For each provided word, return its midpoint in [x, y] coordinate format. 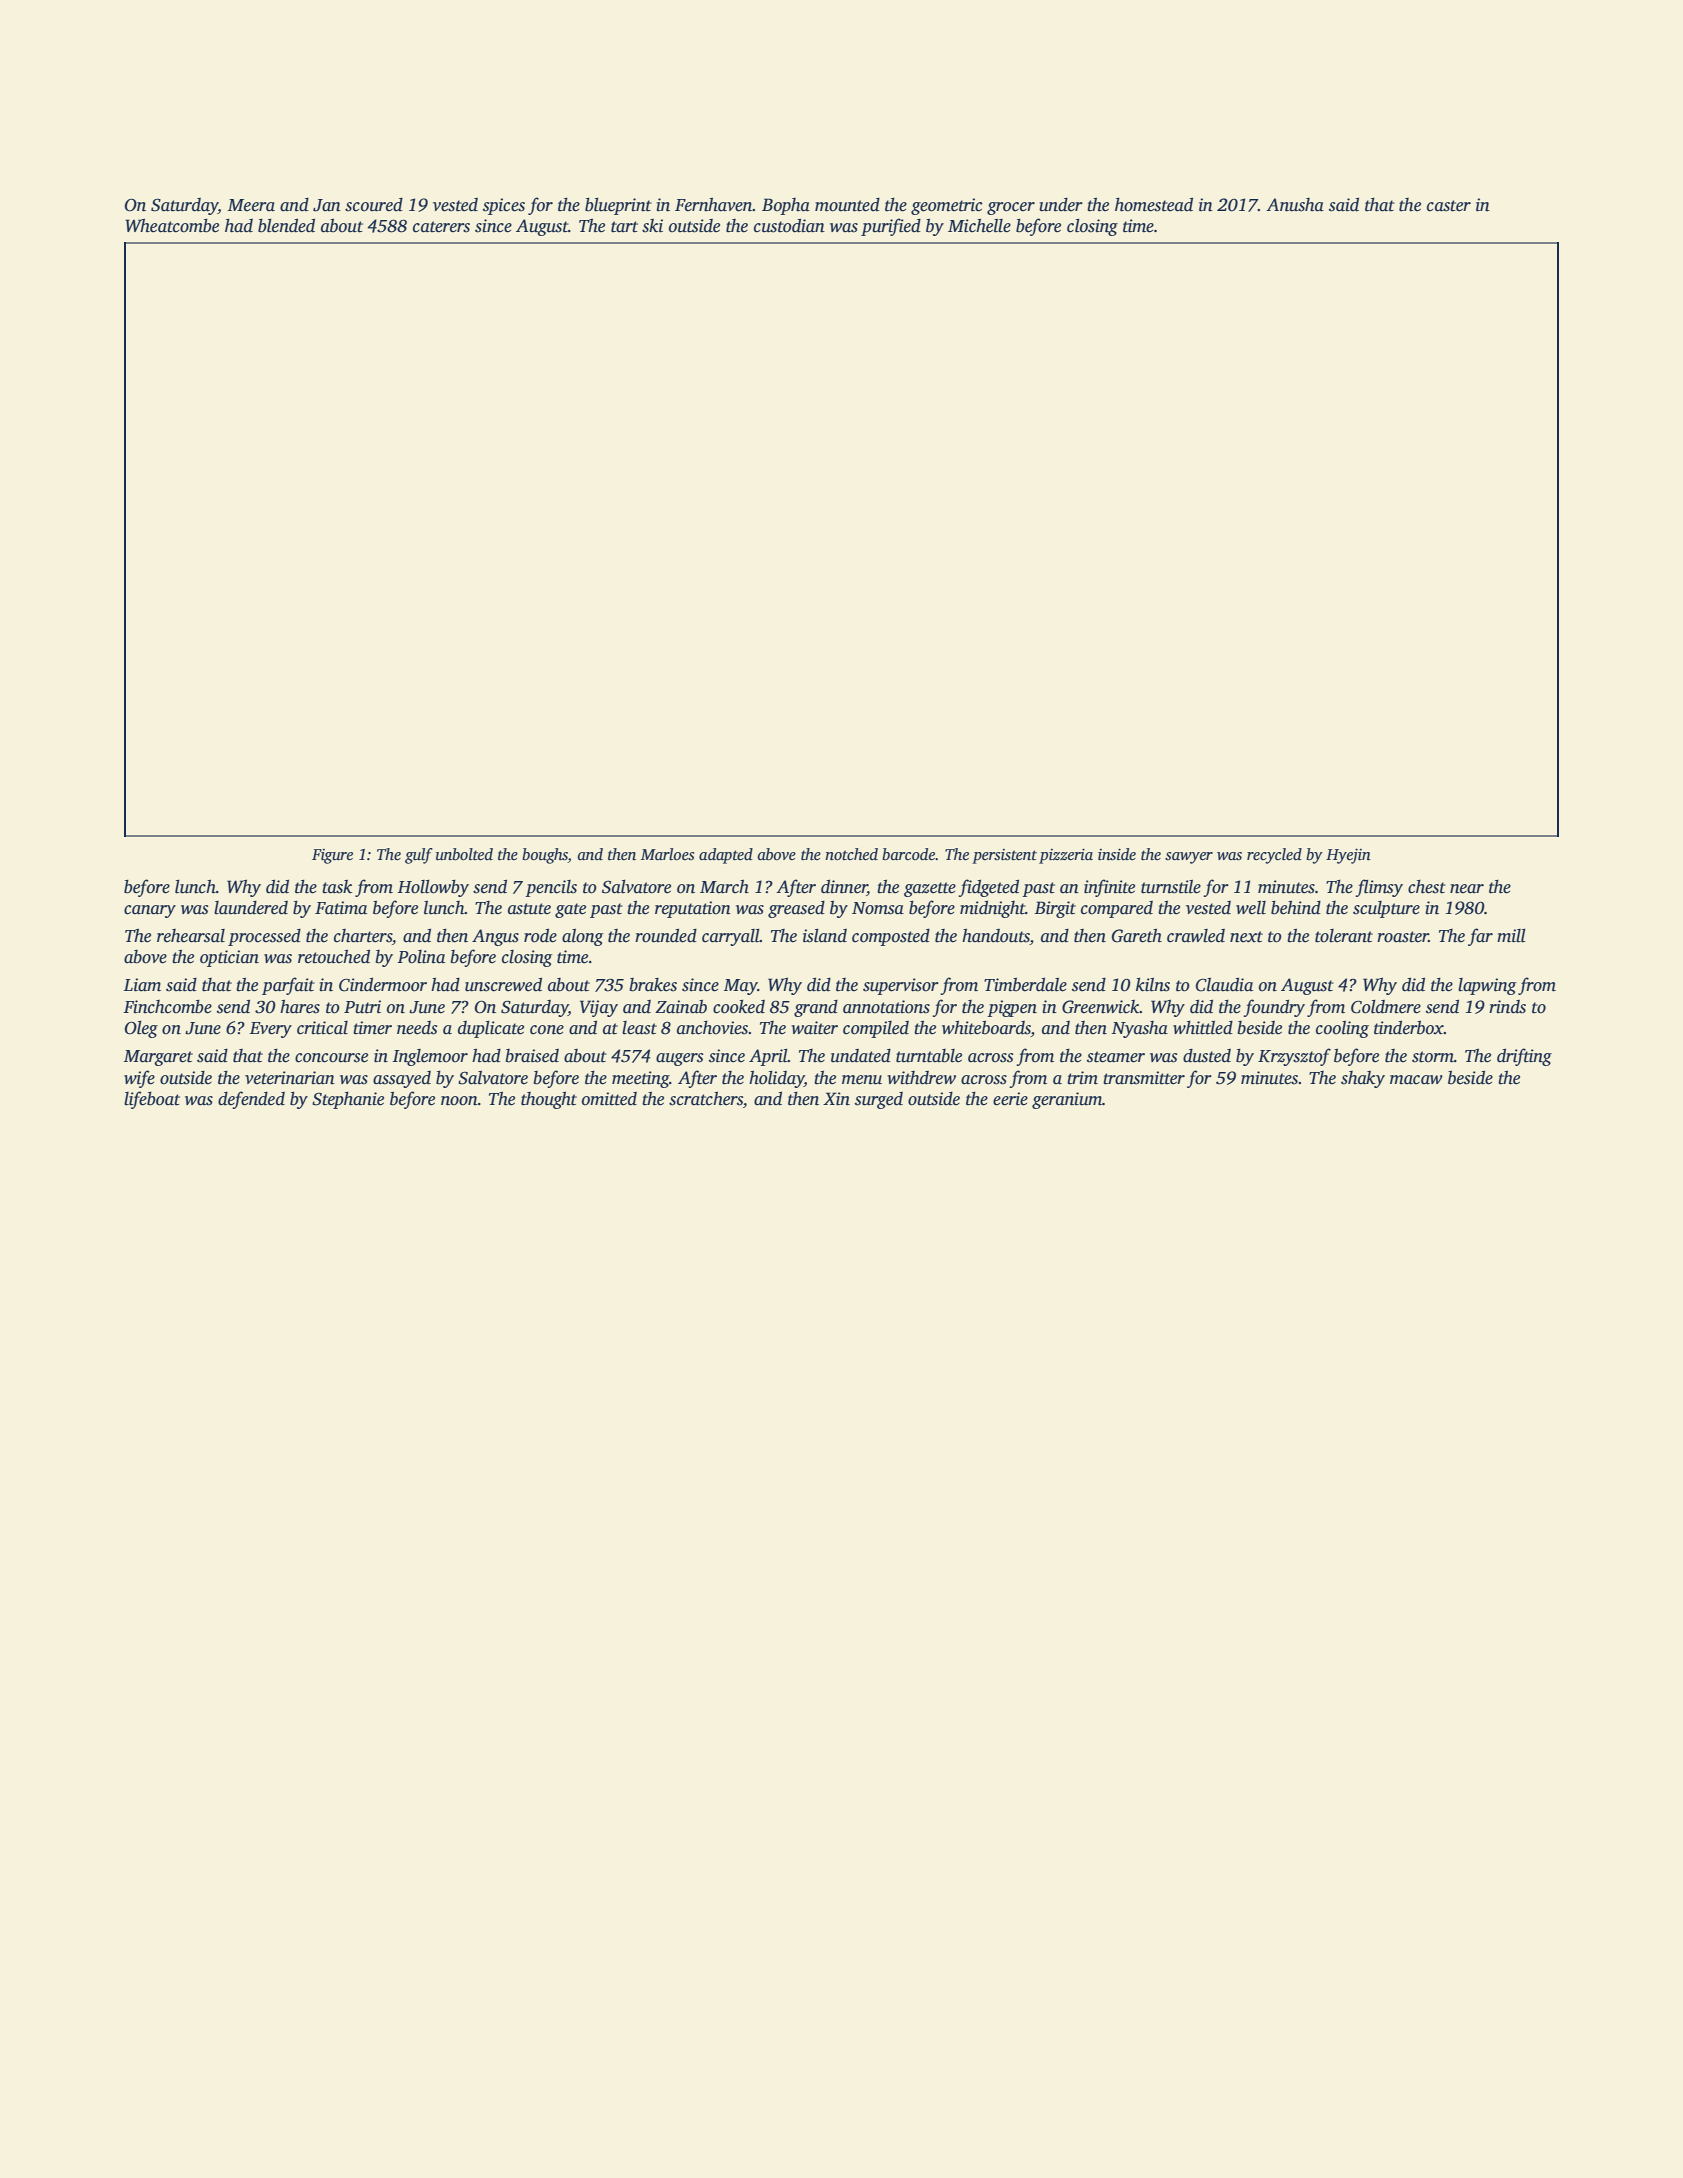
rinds [1507, 1007]
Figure [332, 856]
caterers [441, 227]
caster [1449, 206]
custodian [789, 225]
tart [624, 227]
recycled [1274, 856]
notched [851, 854]
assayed [402, 1079]
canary [150, 911]
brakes [653, 985]
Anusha [1295, 205]
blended [286, 225]
